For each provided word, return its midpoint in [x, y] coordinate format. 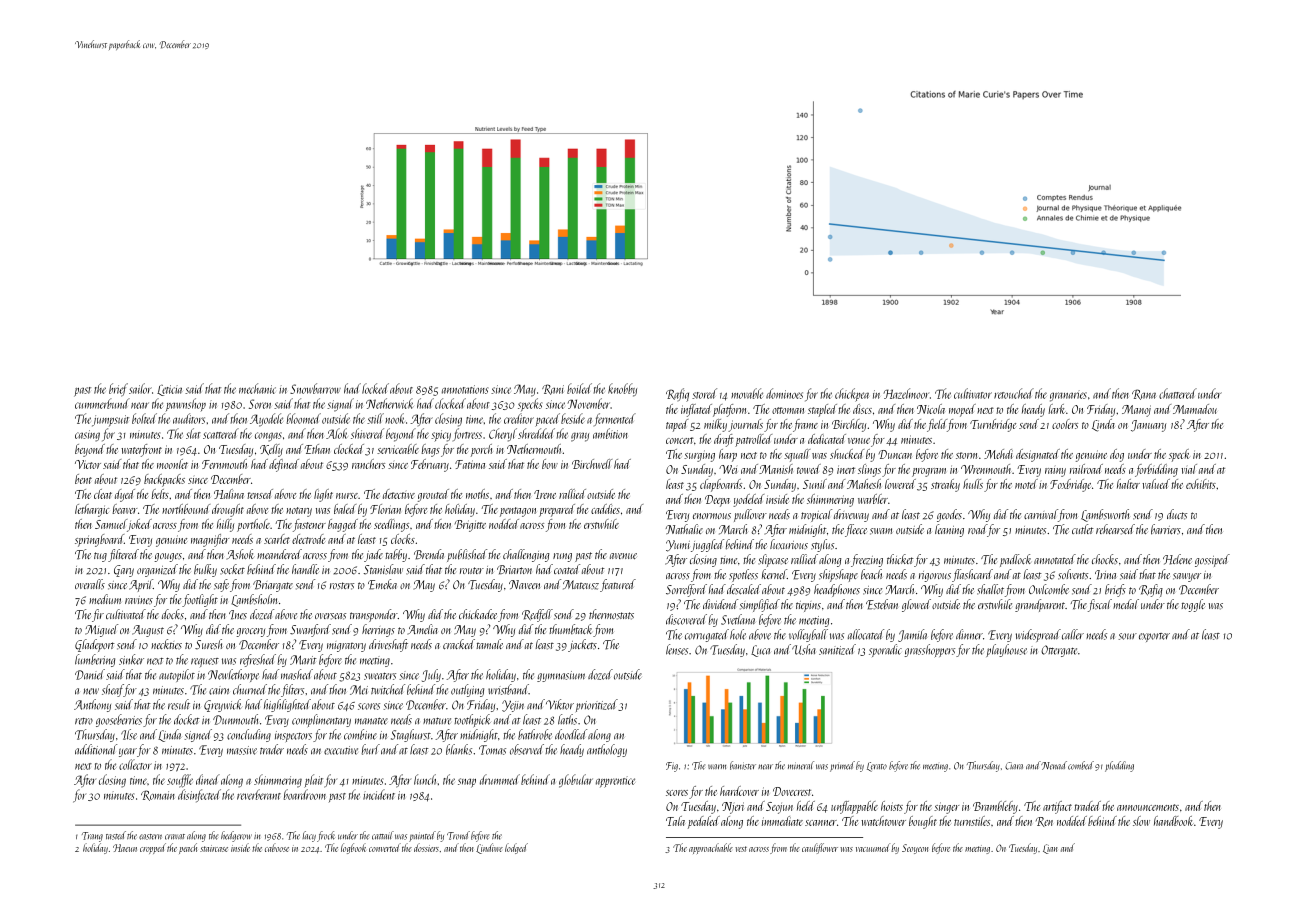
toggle [1193, 605]
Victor [88, 464]
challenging [526, 555]
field [937, 425]
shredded [536, 433]
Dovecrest [792, 791]
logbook [353, 848]
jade [373, 555]
